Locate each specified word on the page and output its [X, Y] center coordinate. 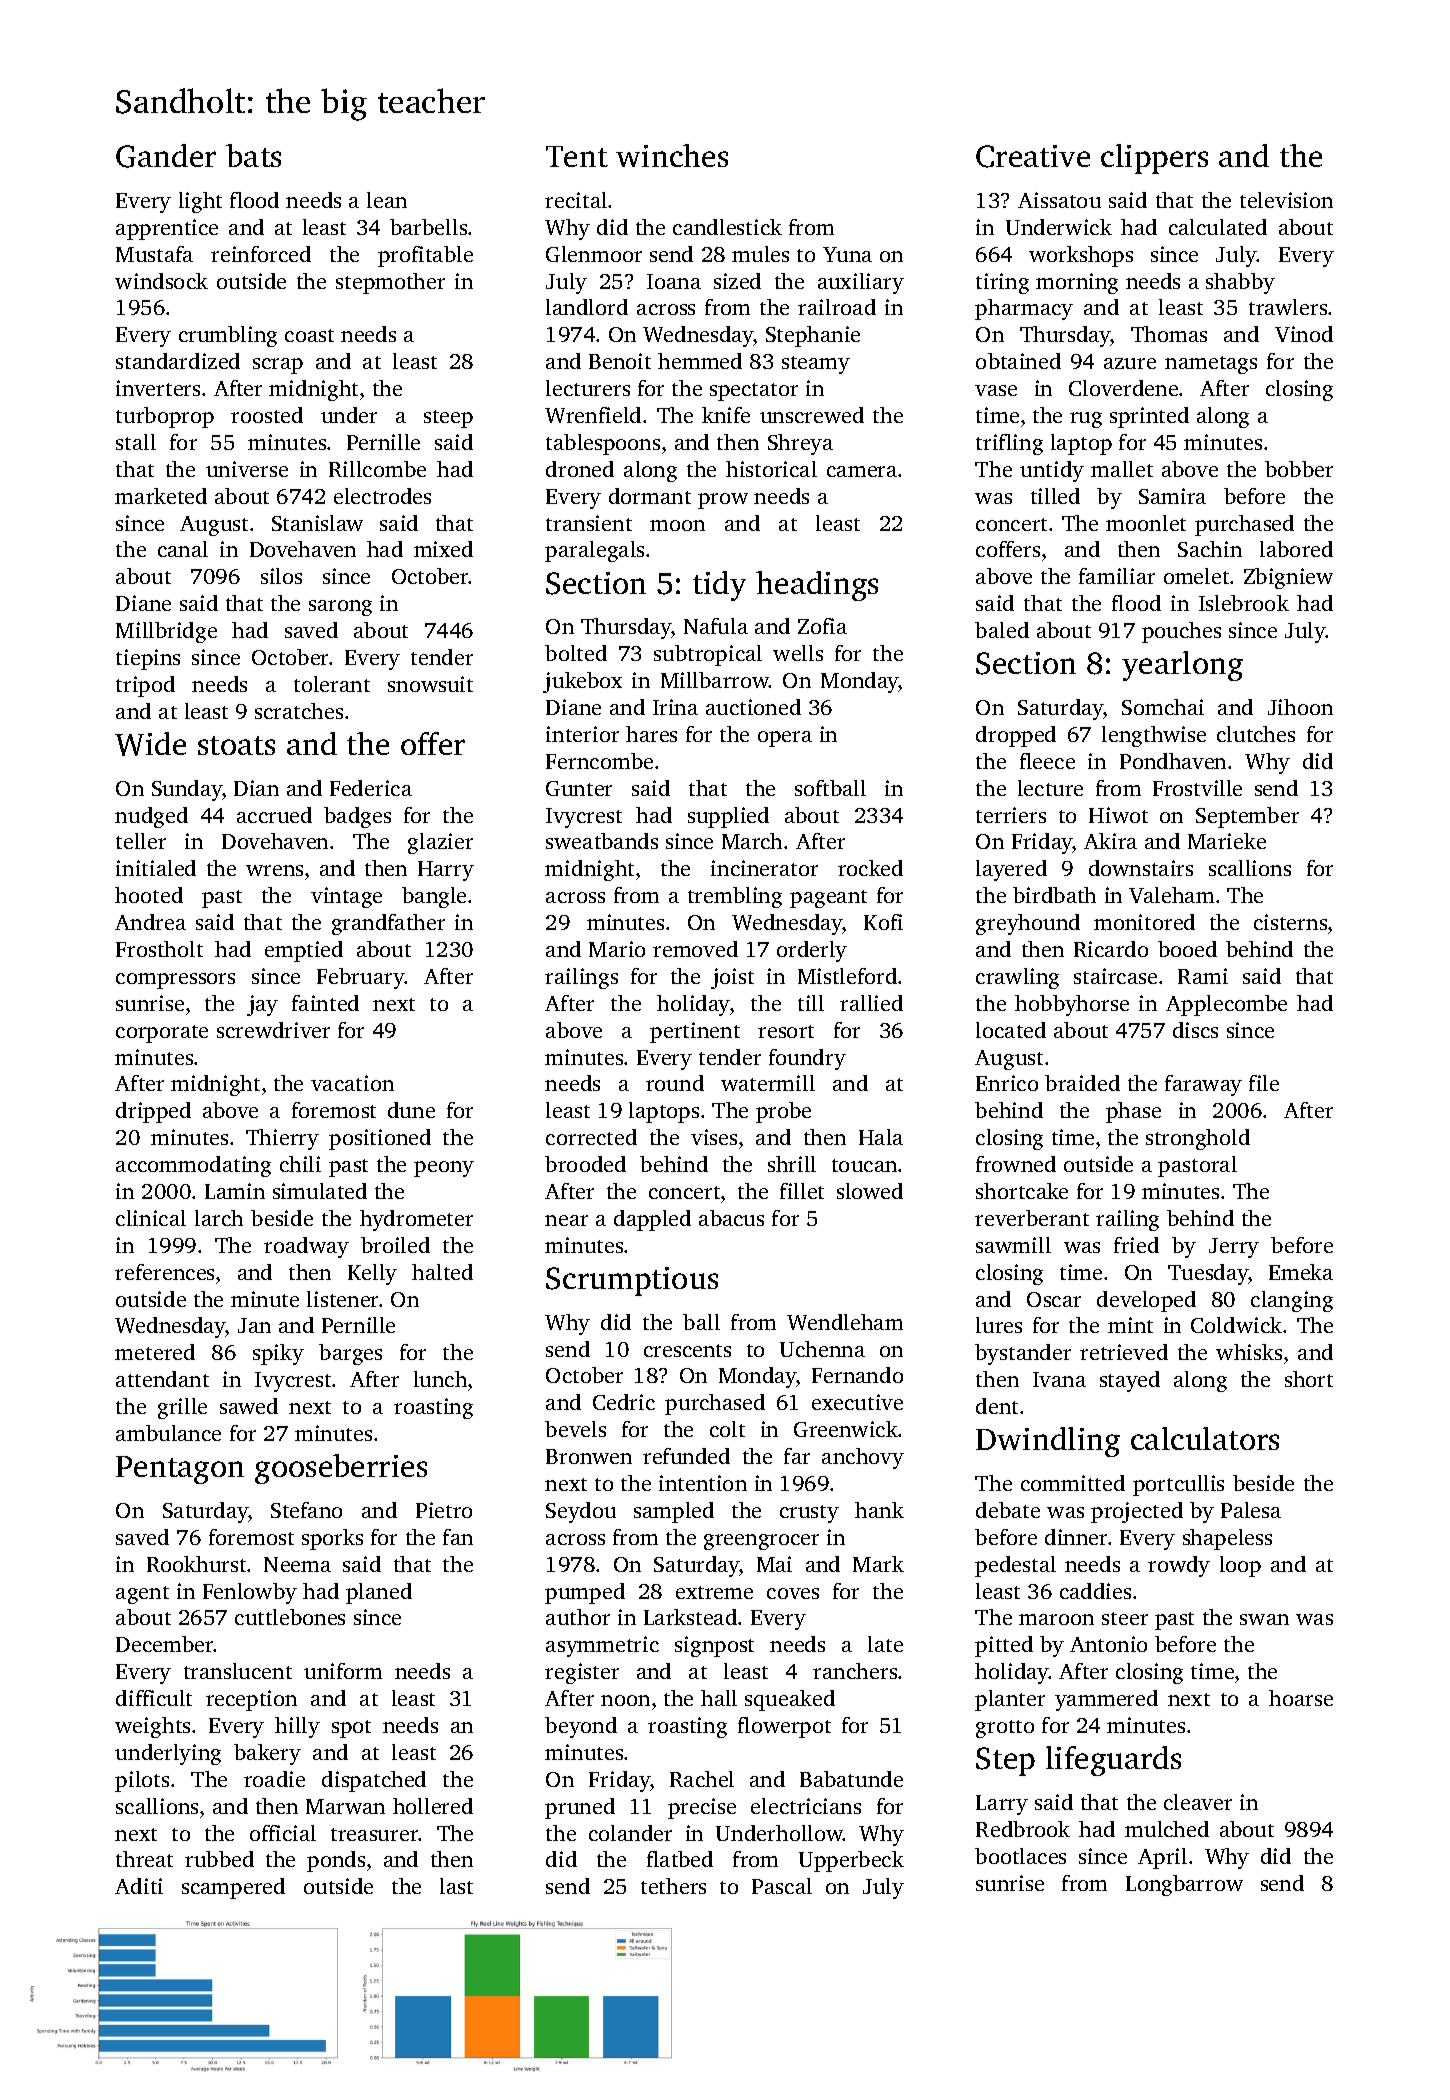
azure [1130, 363]
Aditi [139, 1886]
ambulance [168, 1433]
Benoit [620, 361]
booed [1187, 949]
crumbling [228, 336]
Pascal [782, 1886]
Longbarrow [1184, 1885]
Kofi [883, 922]
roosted [267, 415]
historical [771, 469]
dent [997, 1406]
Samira [1172, 496]
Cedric [624, 1402]
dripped [153, 1112]
